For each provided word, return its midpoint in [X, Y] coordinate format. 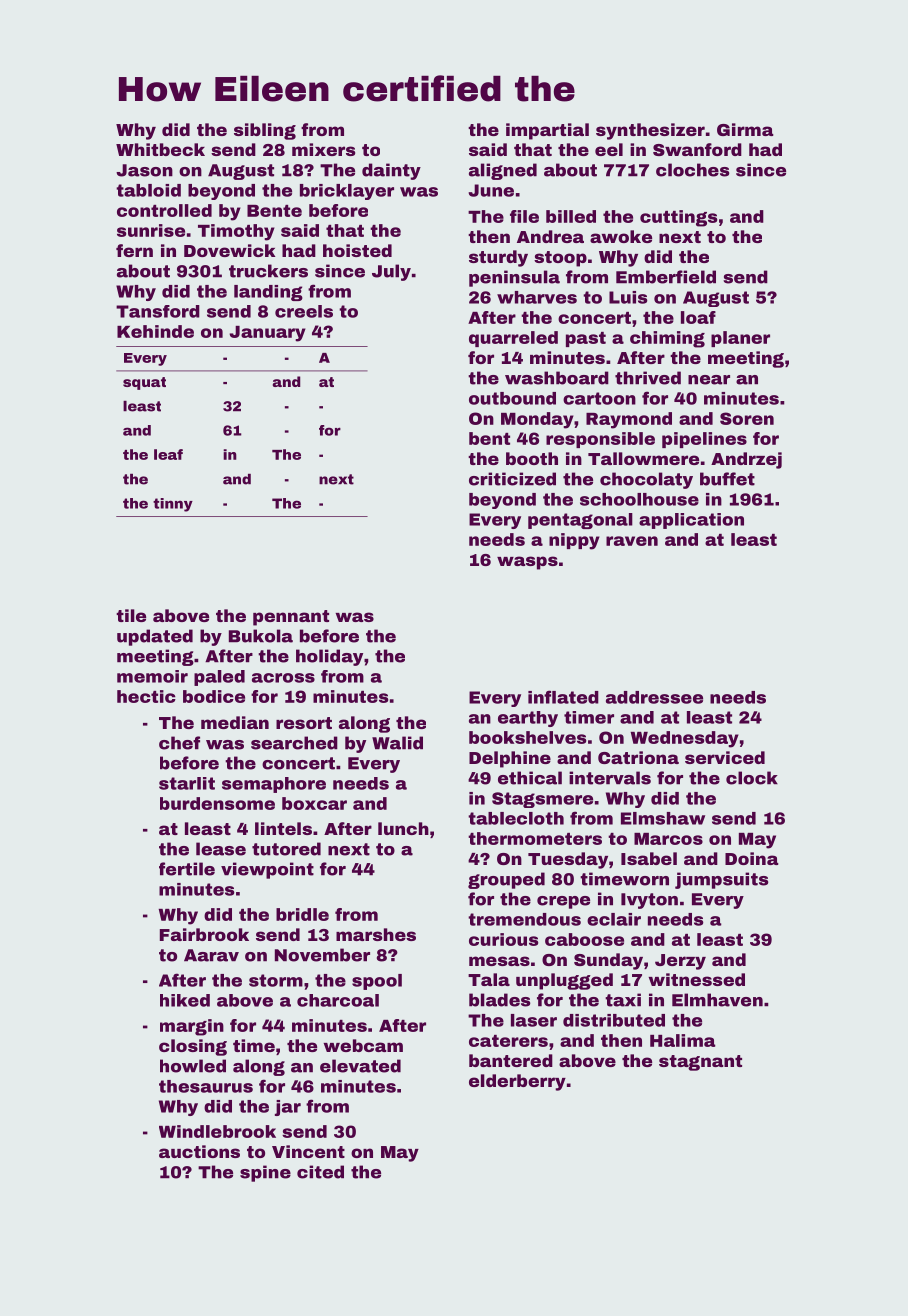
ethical [530, 778]
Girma [745, 129]
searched [294, 743]
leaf [168, 454]
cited [320, 1172]
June [491, 190]
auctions [199, 1151]
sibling [265, 131]
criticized [512, 479]
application [691, 521]
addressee [654, 697]
